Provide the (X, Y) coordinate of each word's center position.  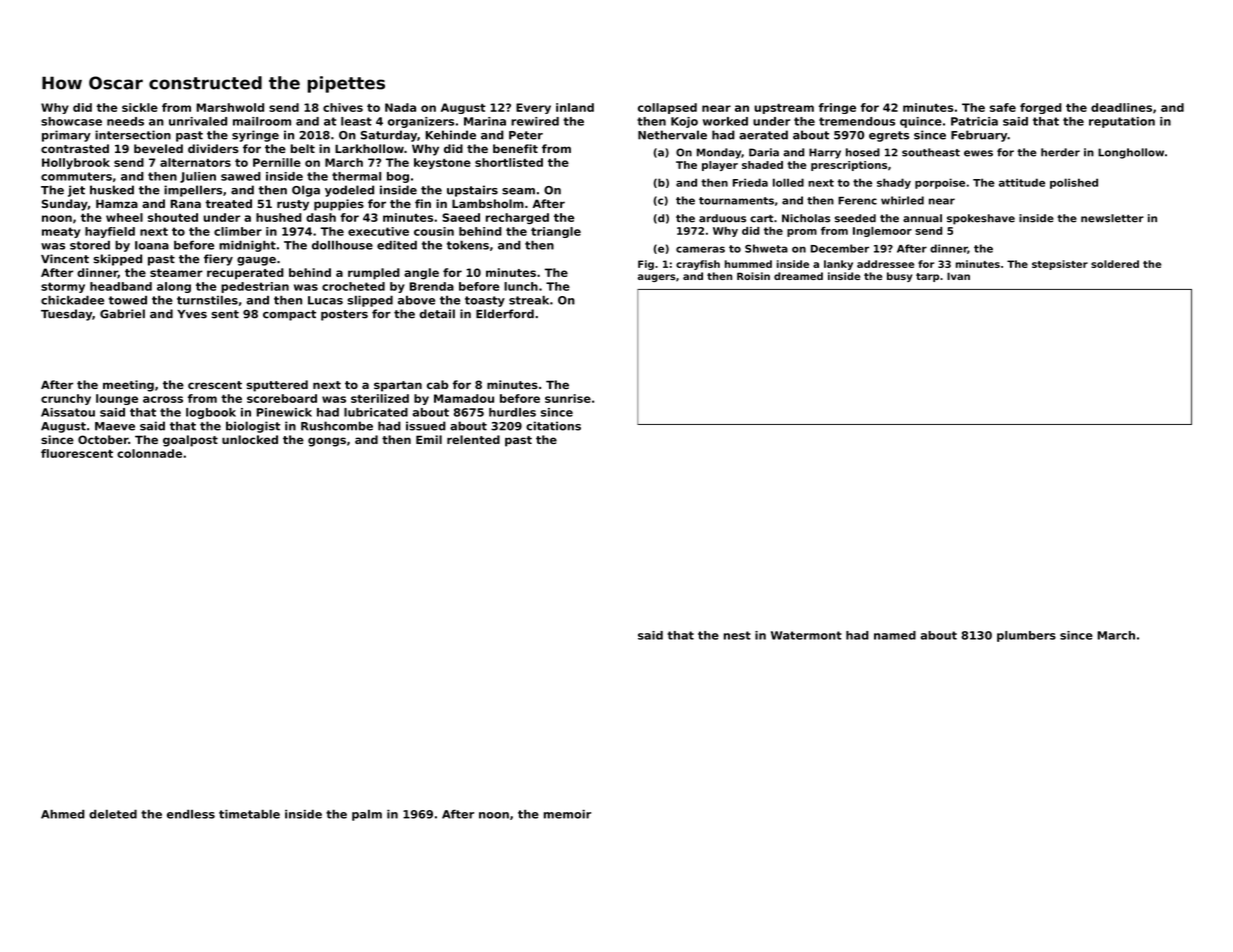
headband (121, 286)
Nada (400, 107)
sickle (140, 107)
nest (737, 635)
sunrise (568, 398)
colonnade (149, 453)
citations (553, 426)
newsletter (1112, 218)
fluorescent (77, 453)
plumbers (1026, 636)
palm (367, 815)
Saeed (461, 217)
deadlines (1121, 107)
